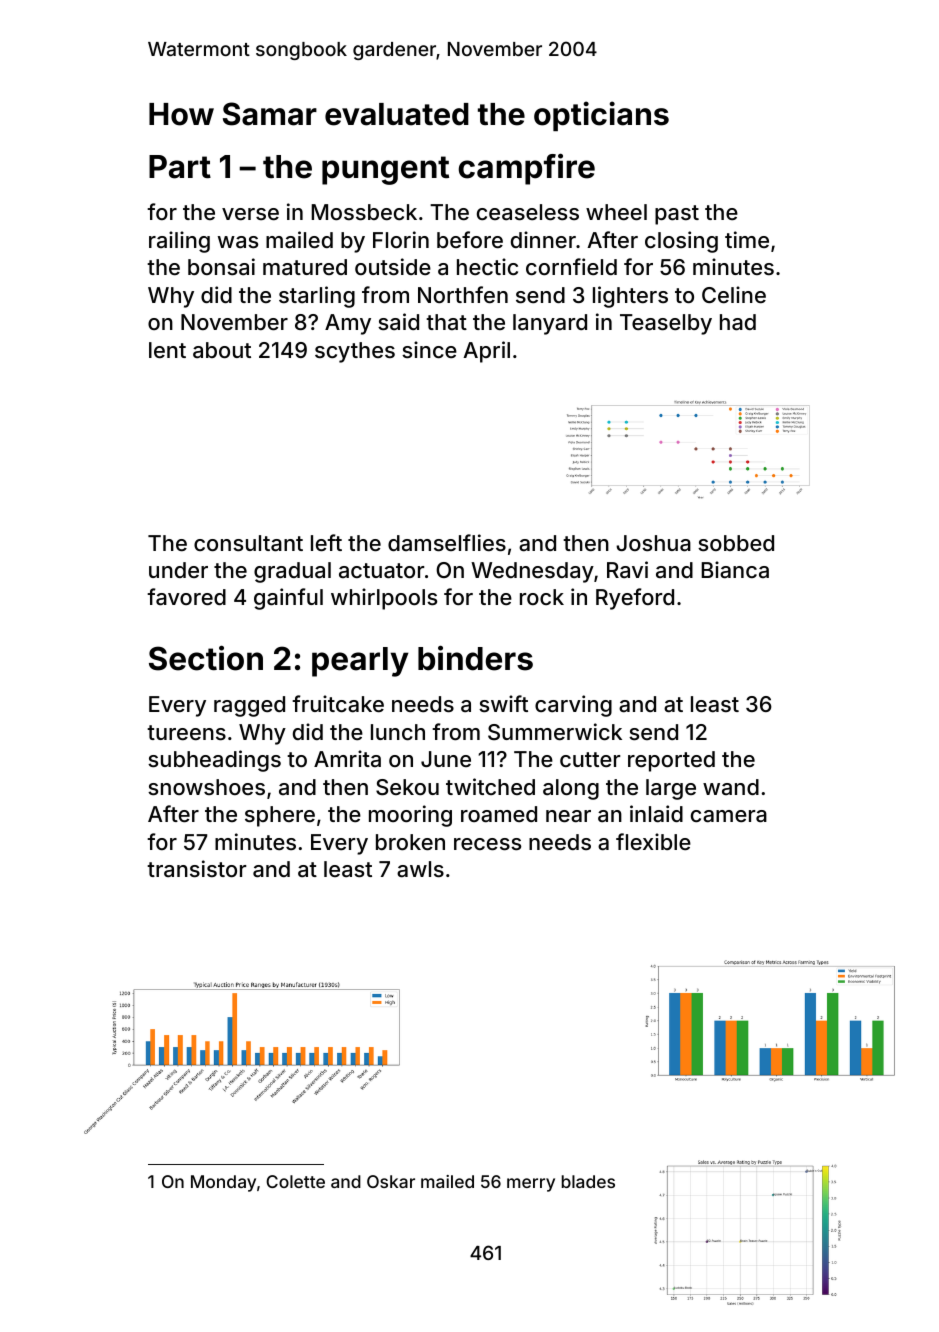  Describe the element at coordinates (206, 787) in the screenshot. I see `snowshoes` at that location.
